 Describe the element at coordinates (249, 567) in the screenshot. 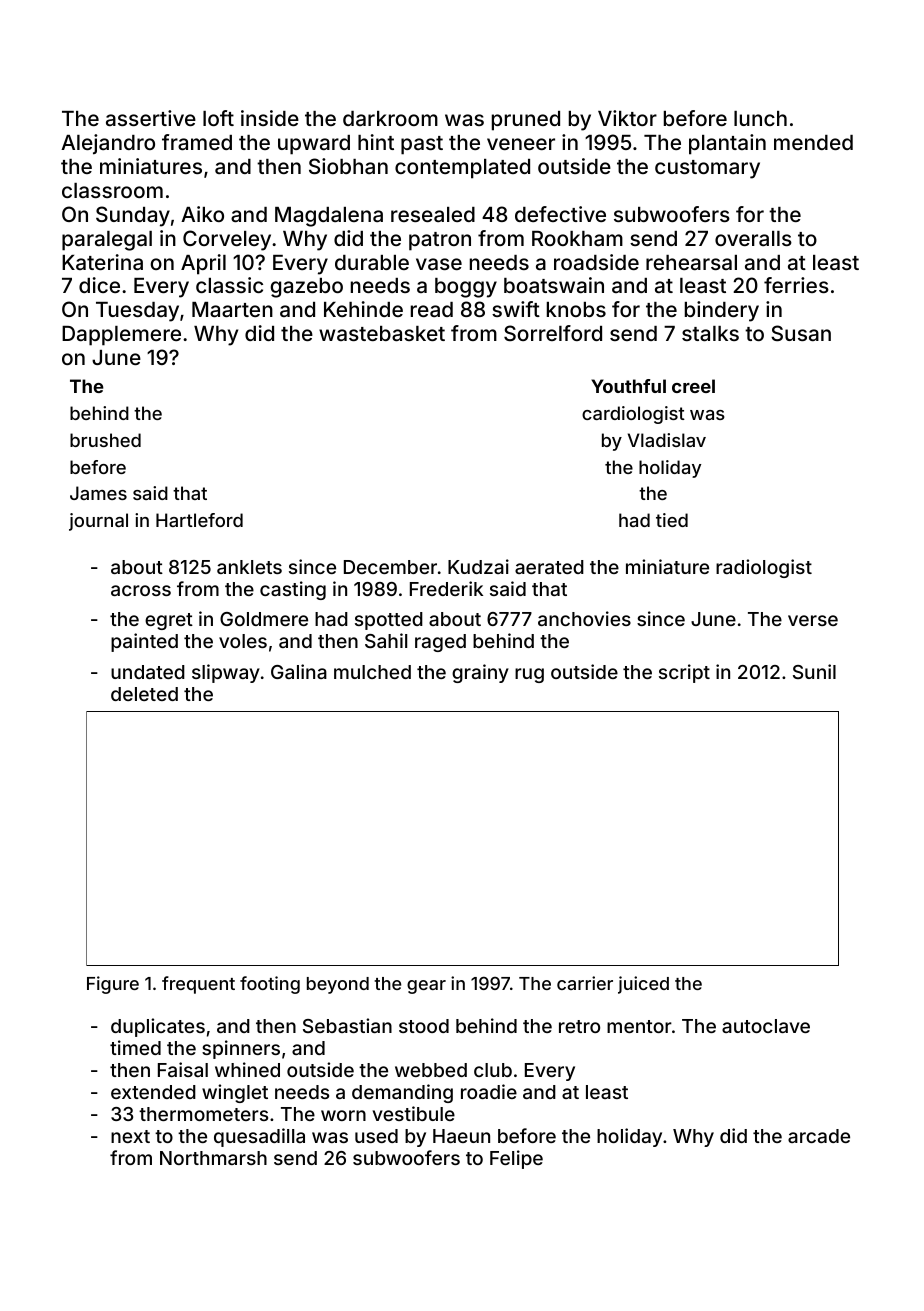

I see `anklets` at that location.
